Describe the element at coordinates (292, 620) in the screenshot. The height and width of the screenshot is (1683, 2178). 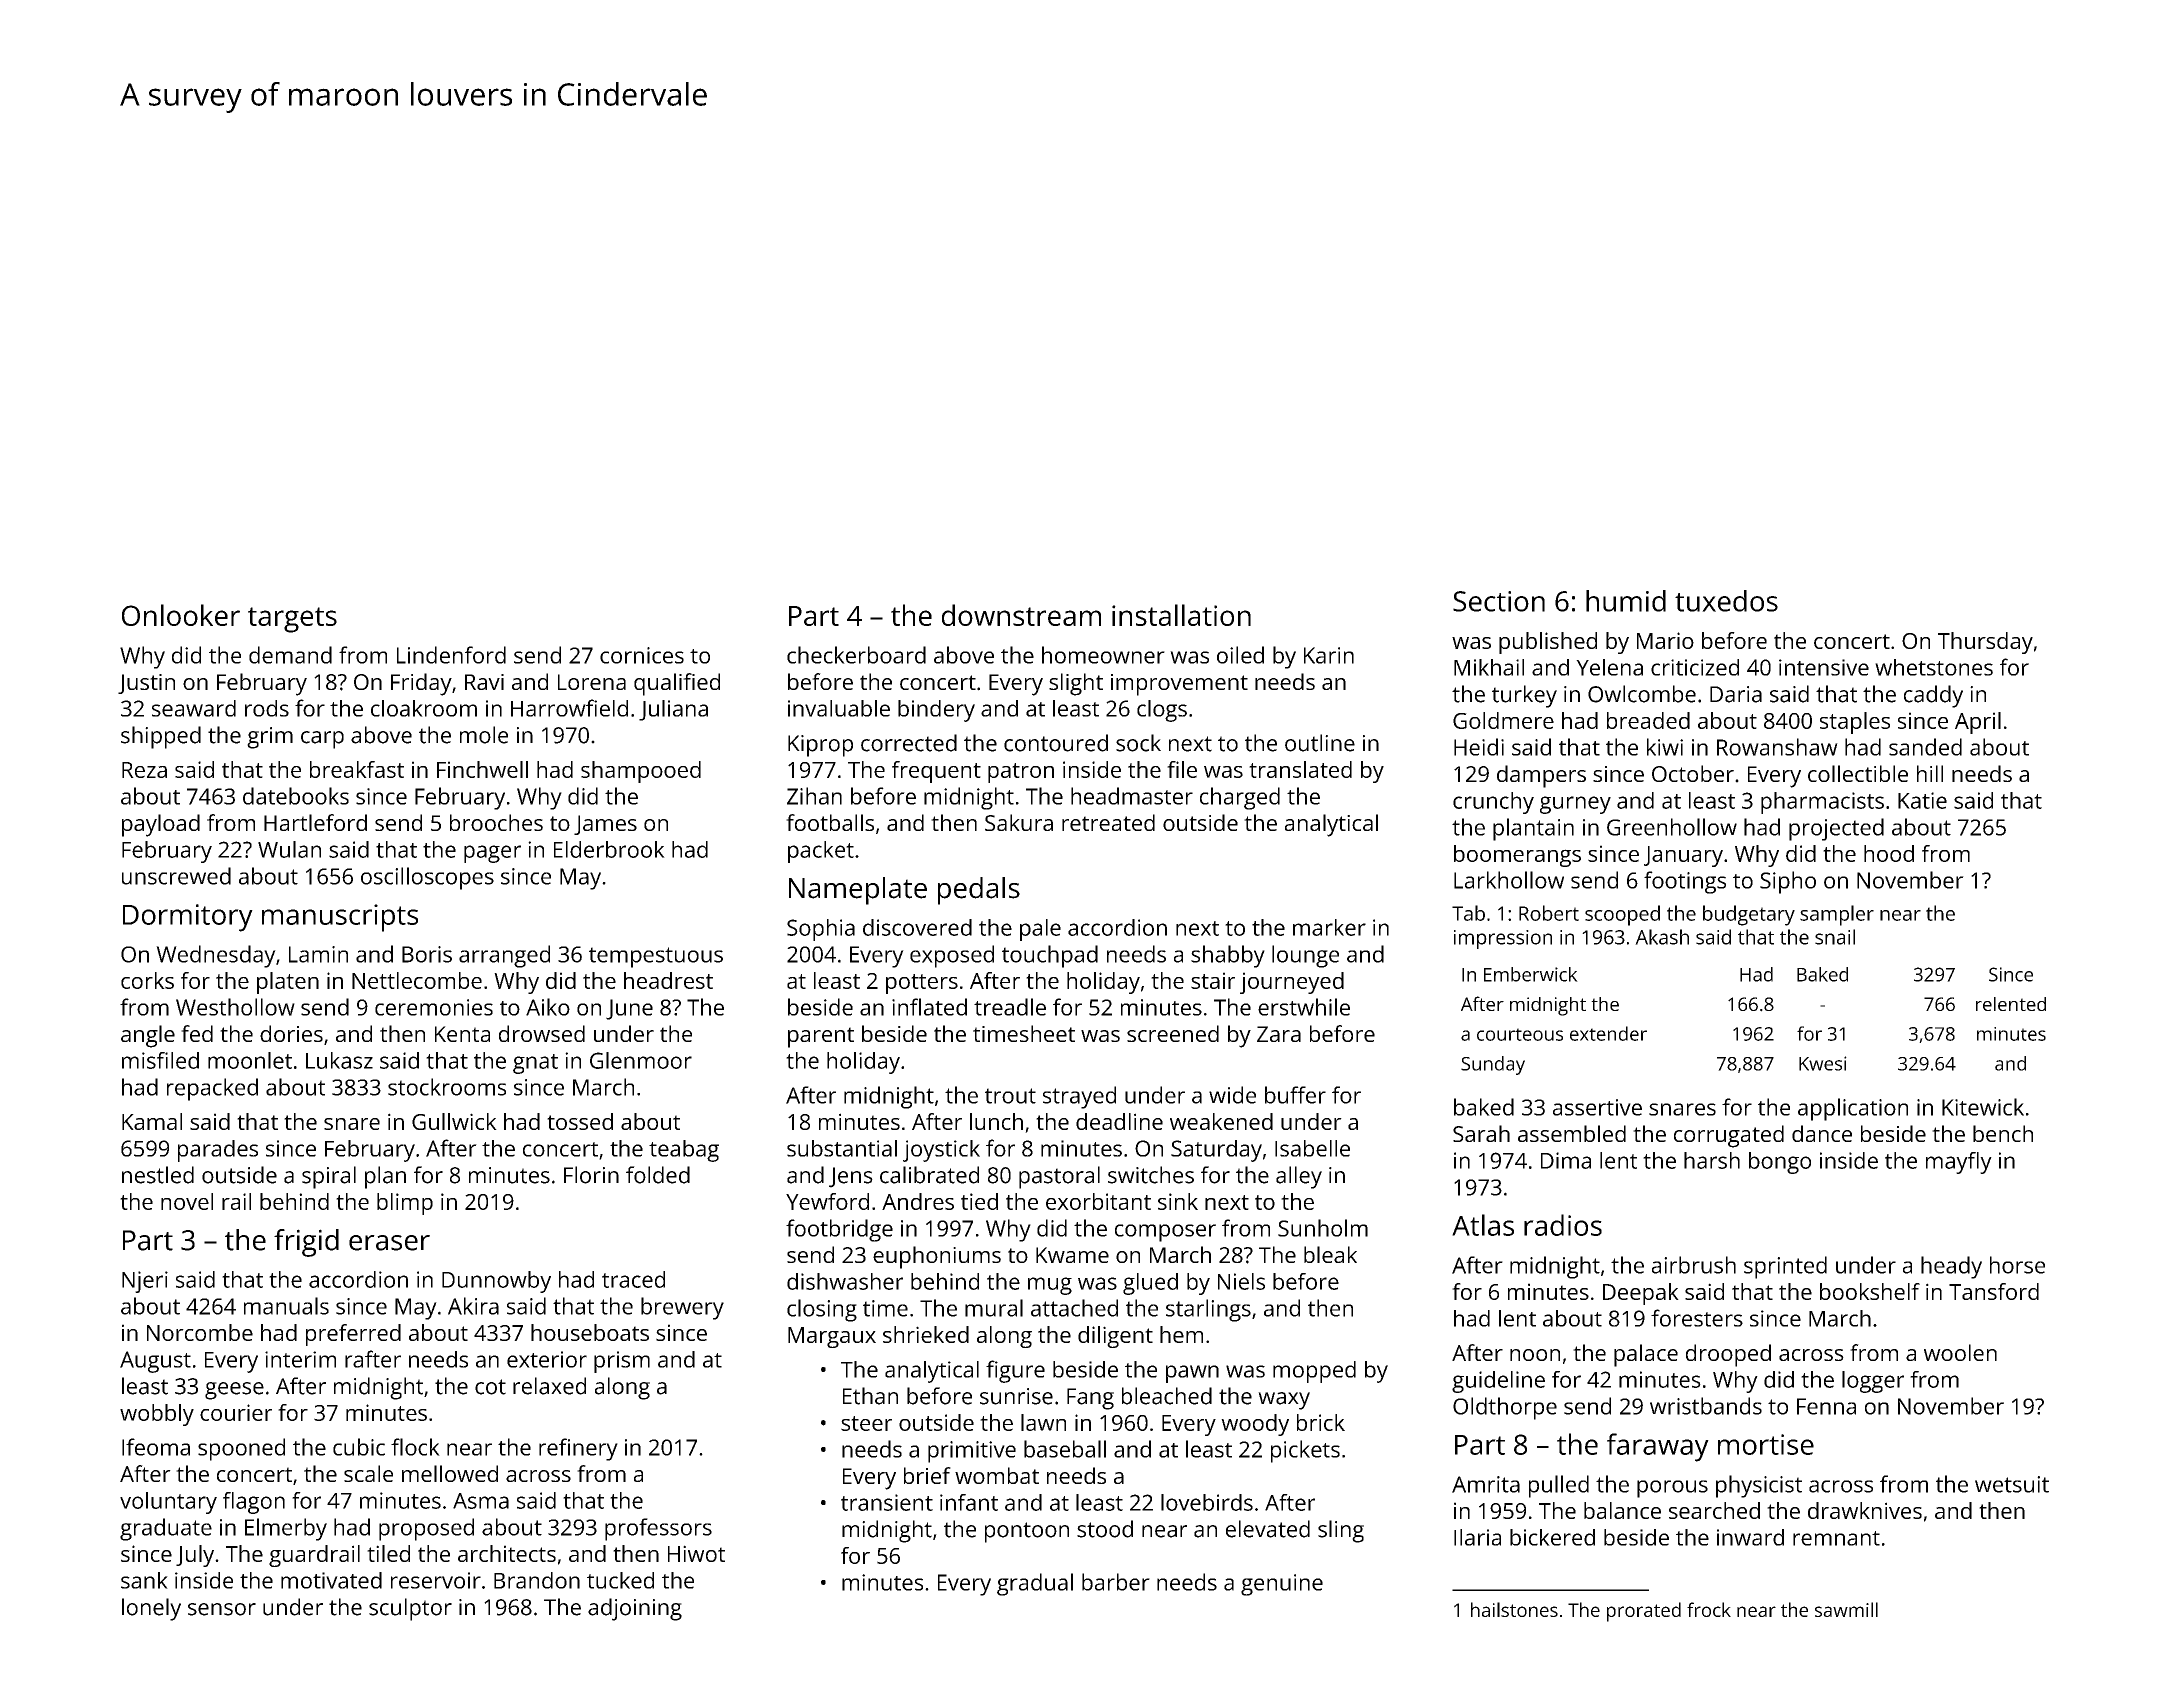
I see `targets` at that location.
